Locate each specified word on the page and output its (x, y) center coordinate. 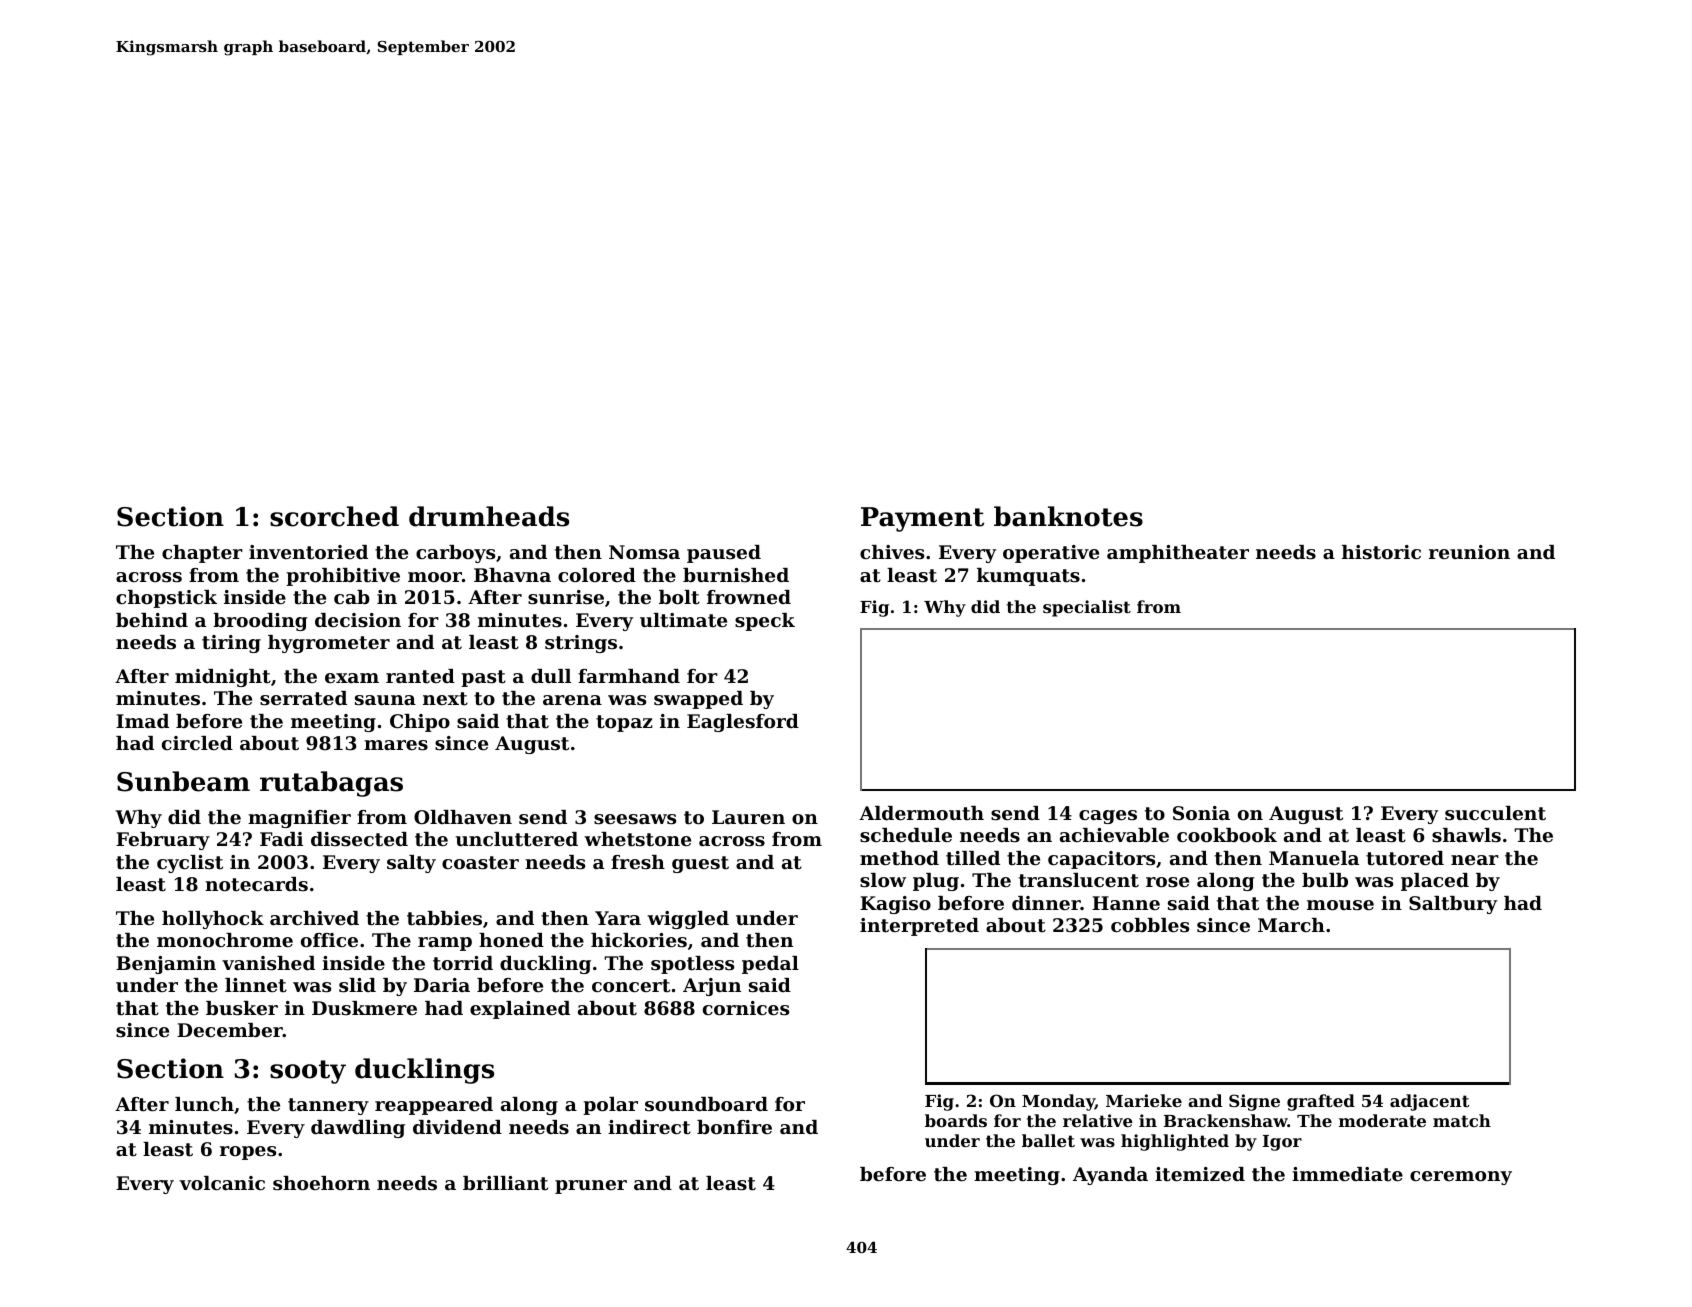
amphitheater (1178, 554)
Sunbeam (183, 781)
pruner (591, 1187)
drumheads (489, 516)
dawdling (358, 1129)
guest (700, 864)
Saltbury (1453, 905)
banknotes (1068, 516)
